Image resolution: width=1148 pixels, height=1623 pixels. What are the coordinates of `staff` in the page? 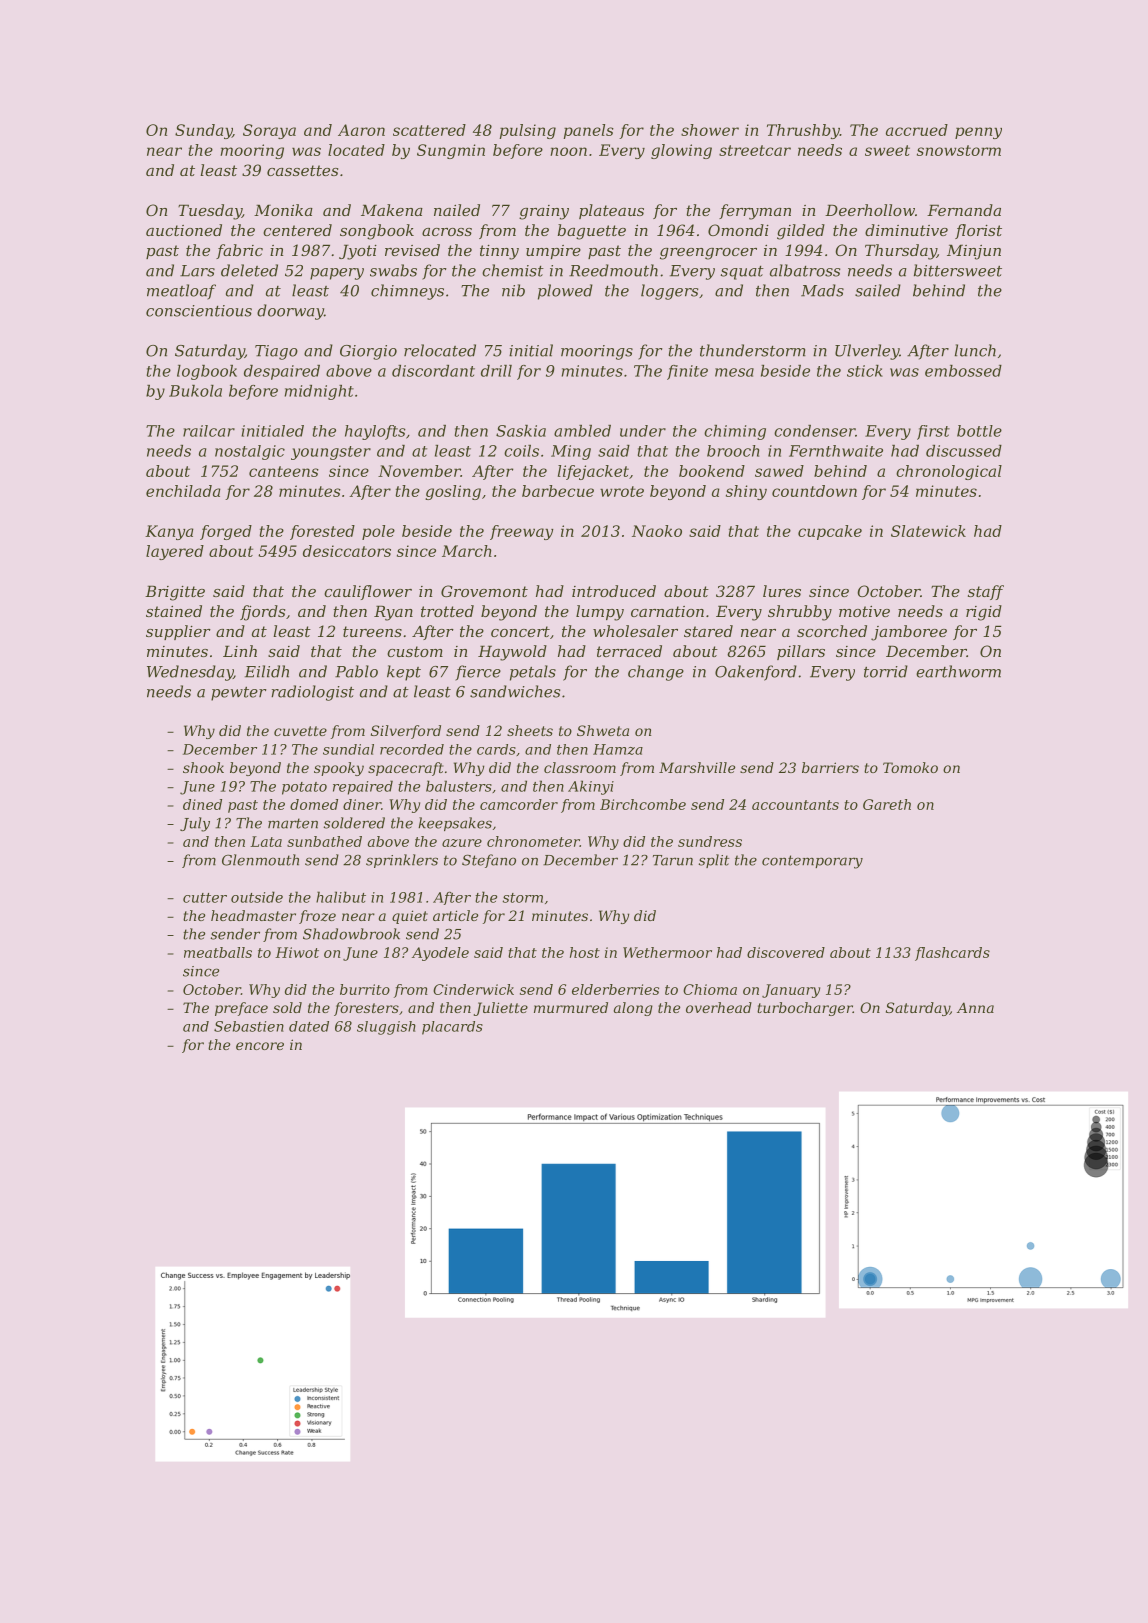 It's located at (986, 592).
